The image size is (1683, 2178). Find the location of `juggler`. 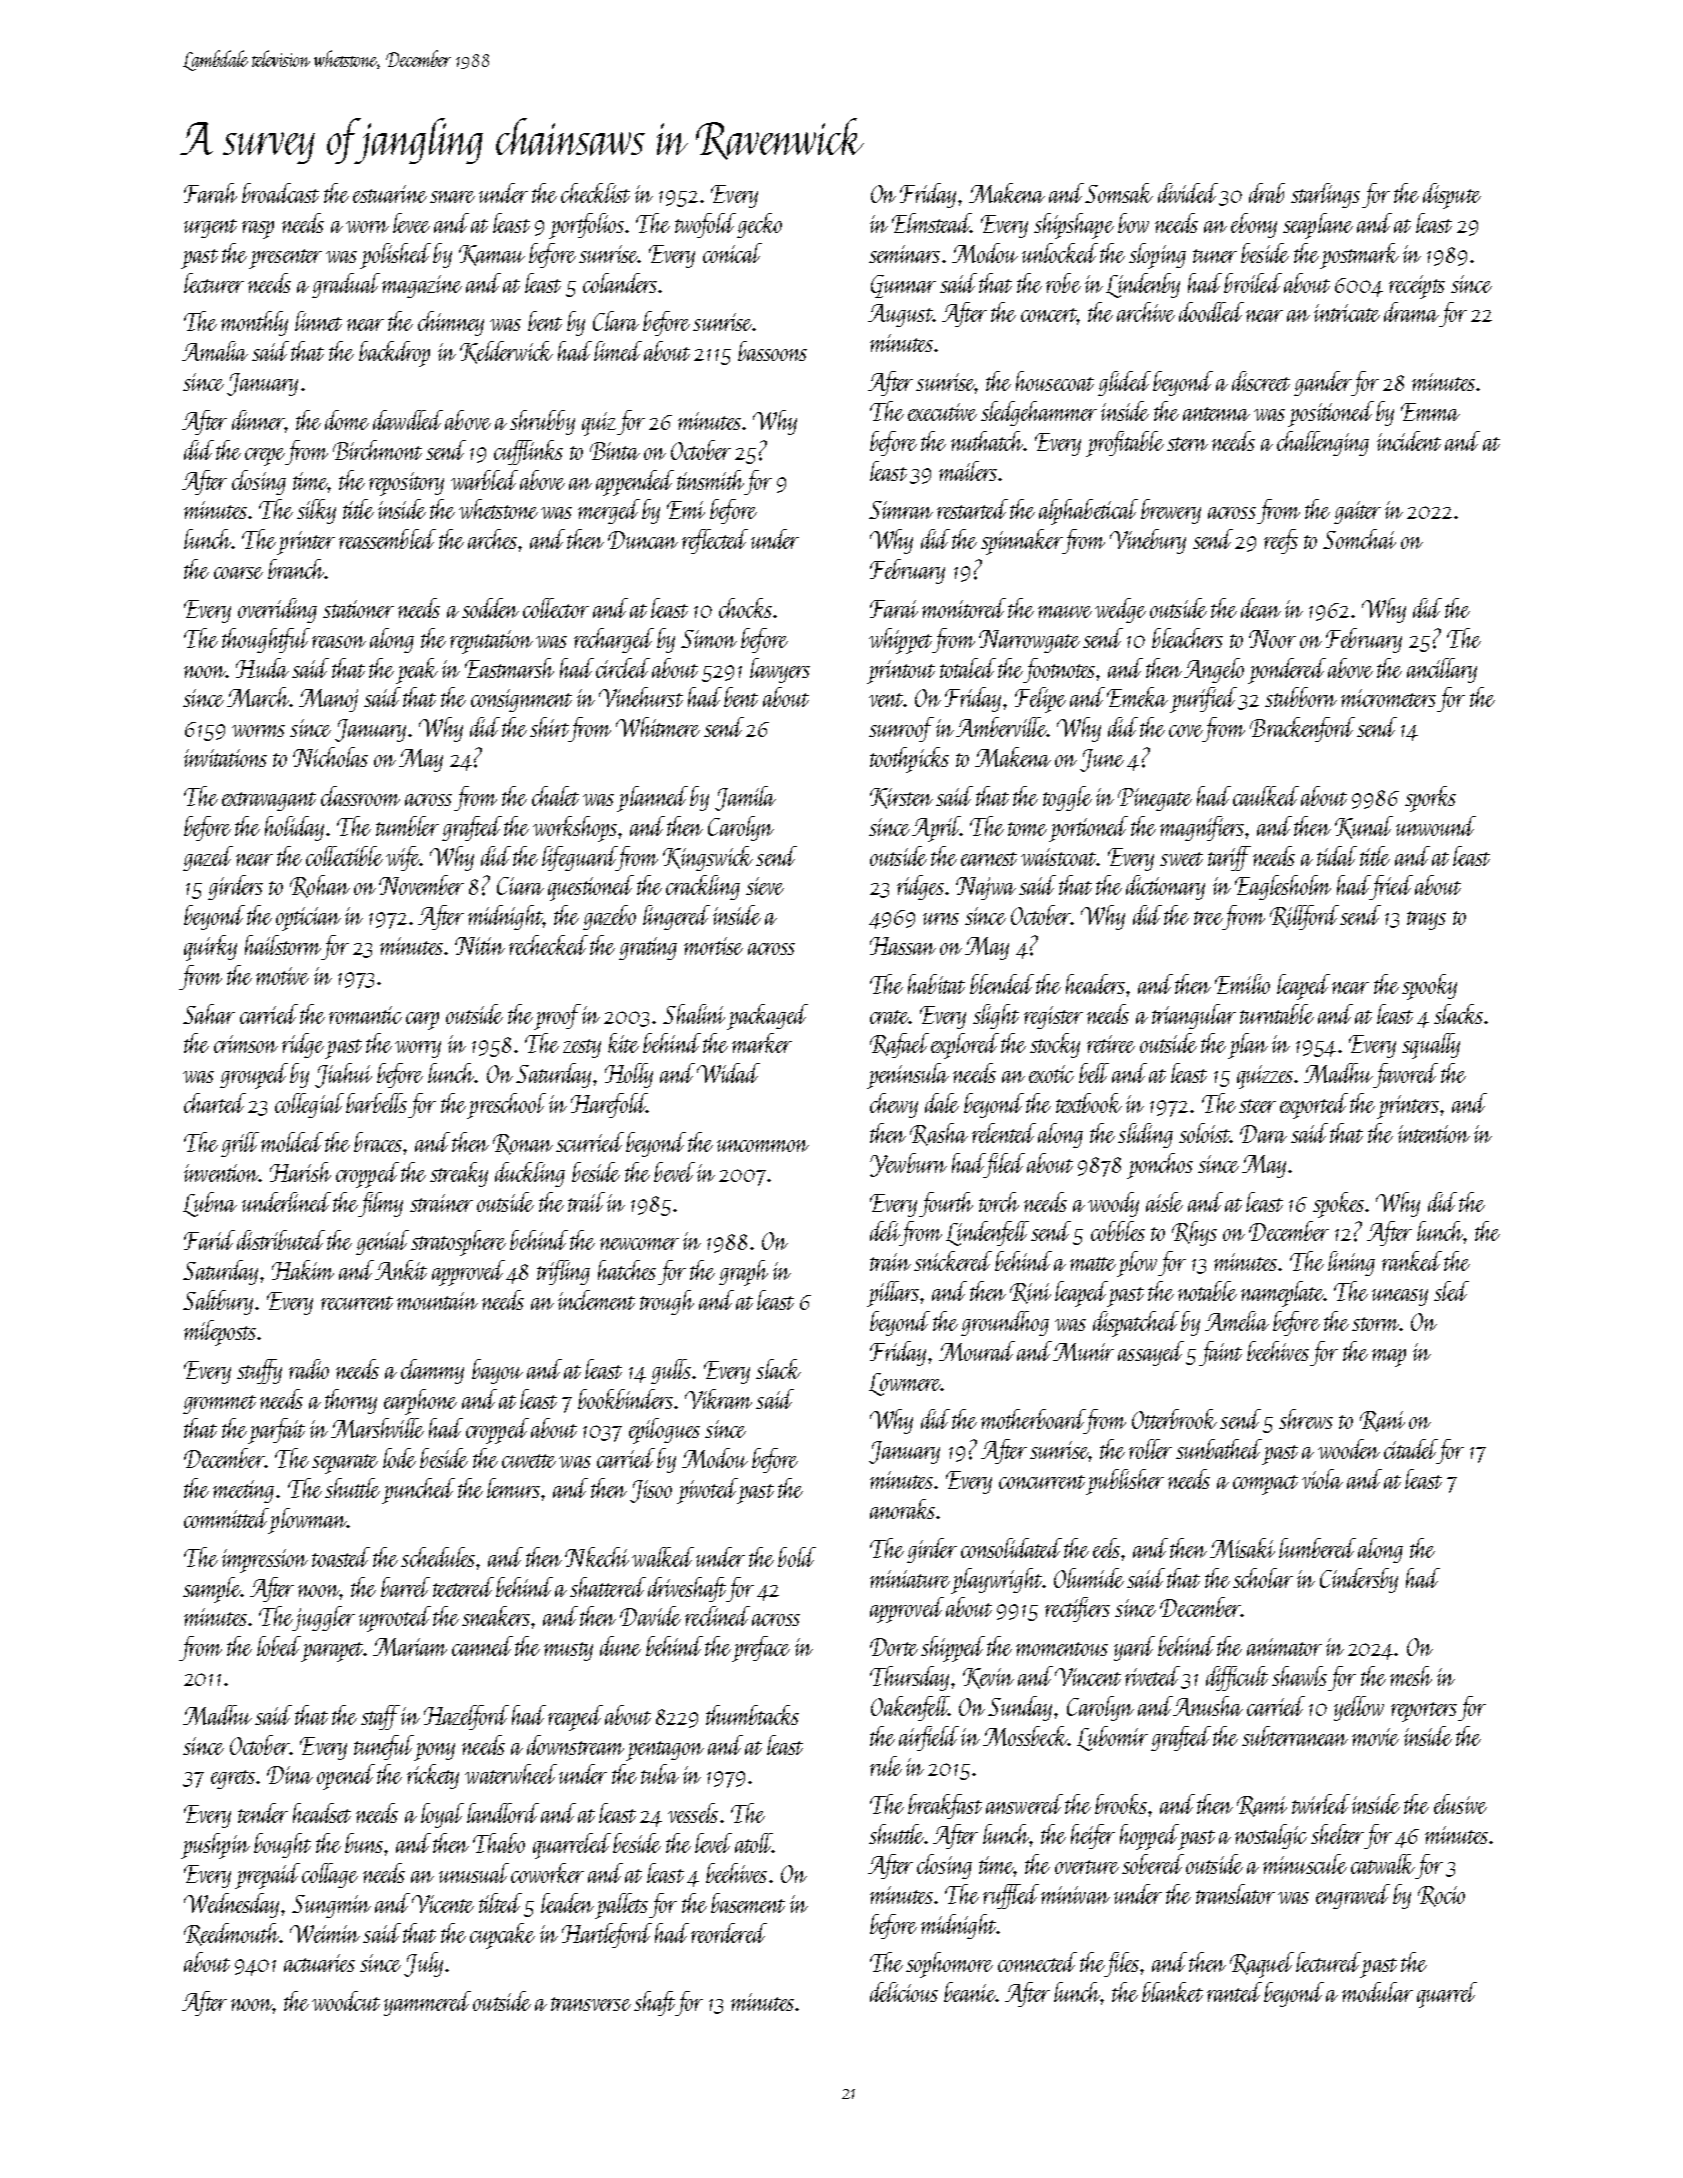

juggler is located at coordinates (324, 1618).
